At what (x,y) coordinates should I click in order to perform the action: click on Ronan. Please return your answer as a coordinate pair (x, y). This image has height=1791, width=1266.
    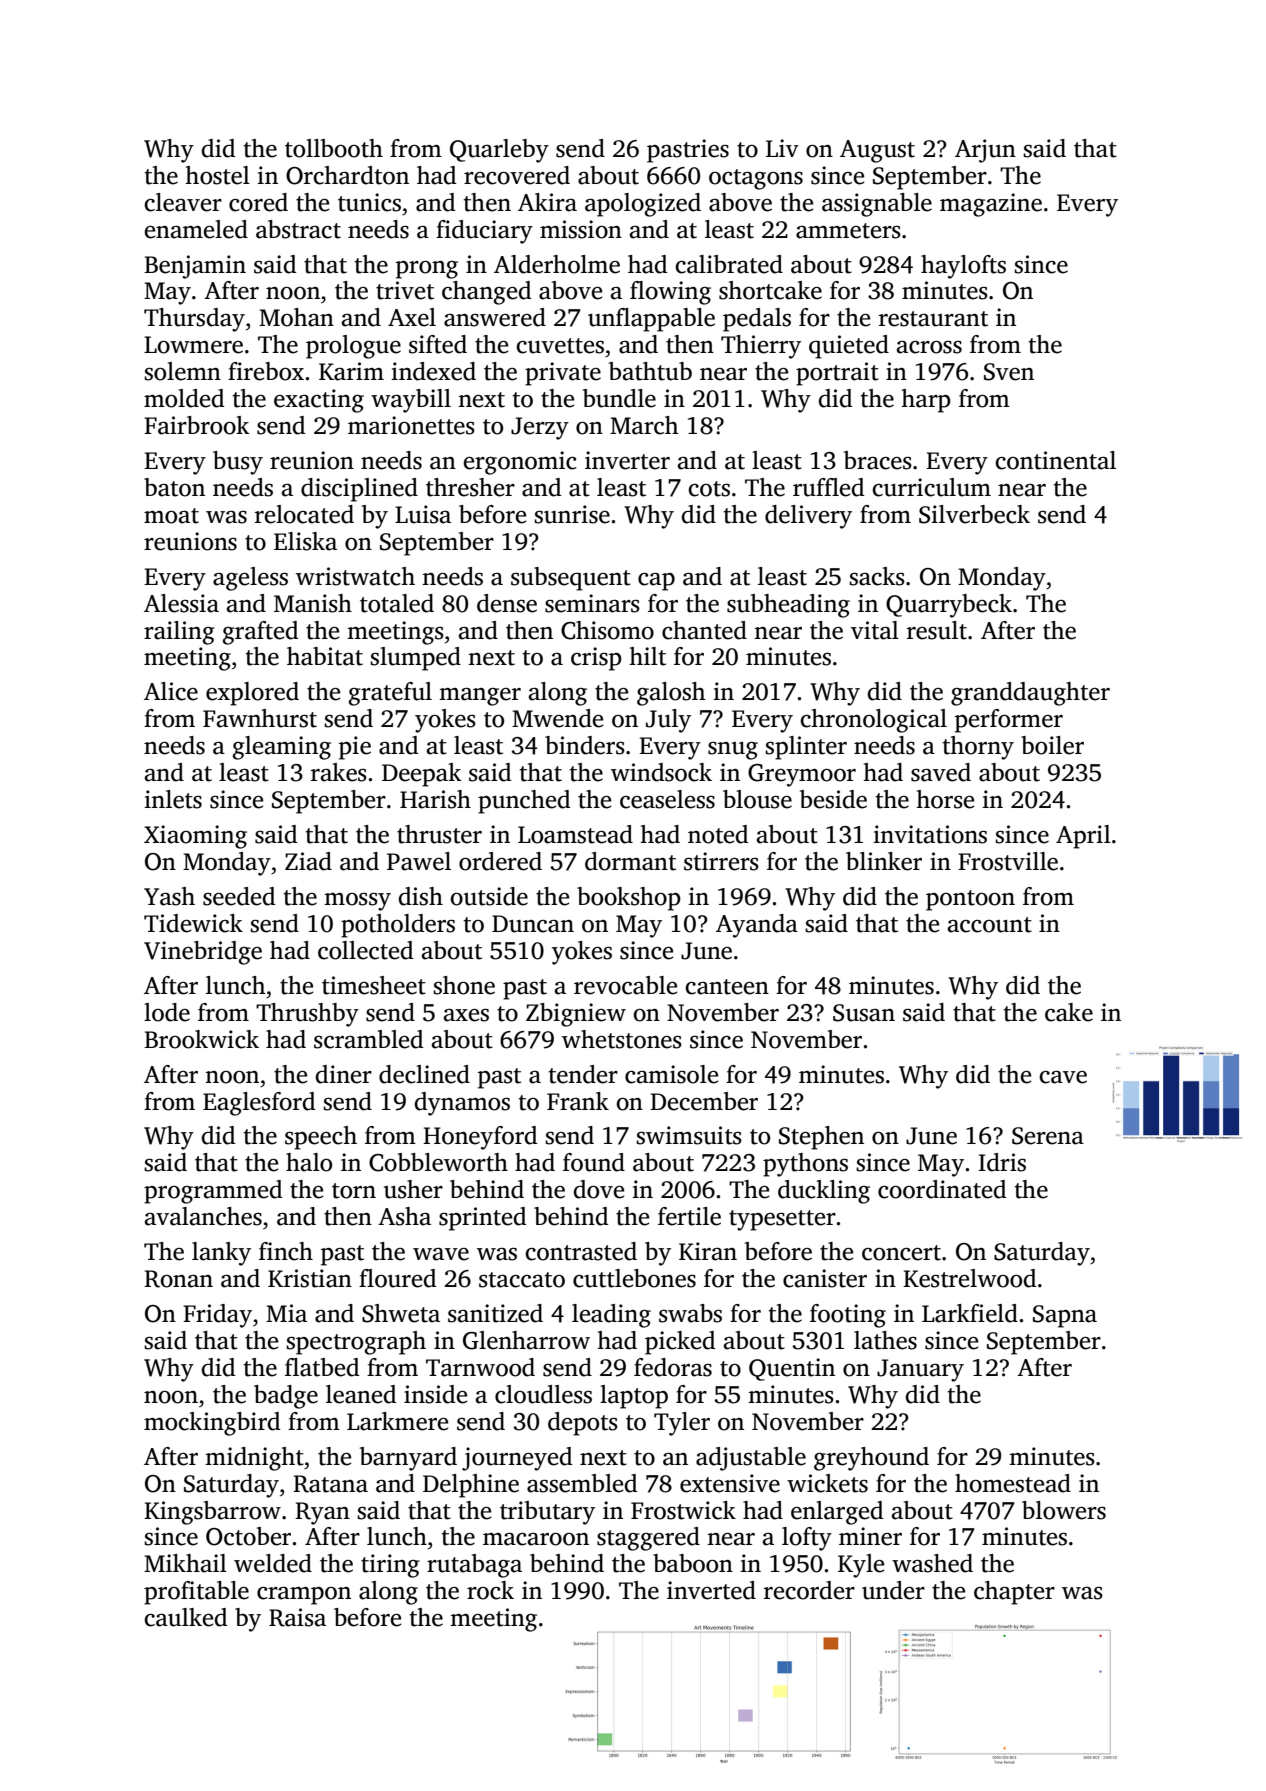
    Looking at the image, I should click on (178, 1279).
